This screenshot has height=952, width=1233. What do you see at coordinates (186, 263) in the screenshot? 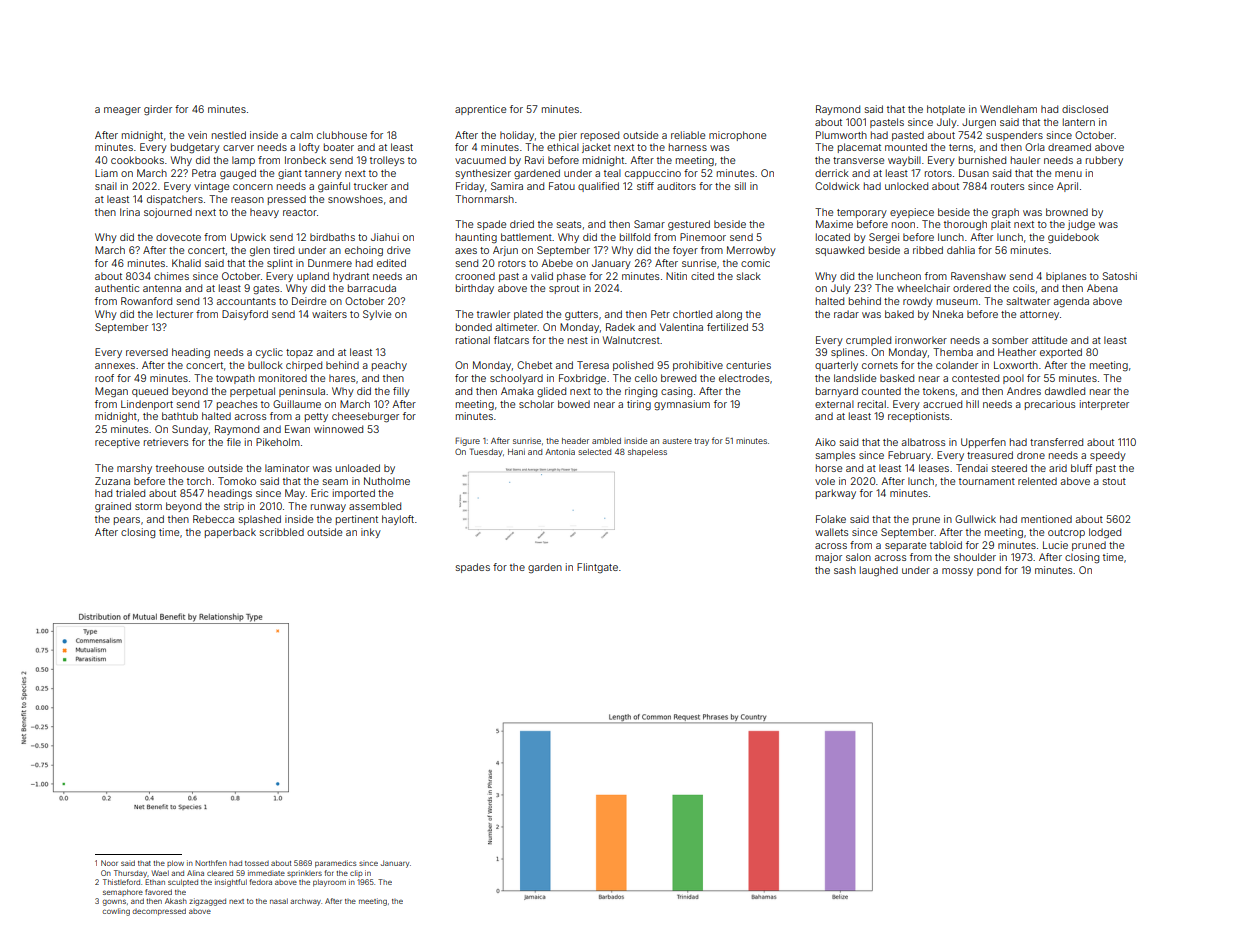
I see `Khalid` at bounding box center [186, 263].
